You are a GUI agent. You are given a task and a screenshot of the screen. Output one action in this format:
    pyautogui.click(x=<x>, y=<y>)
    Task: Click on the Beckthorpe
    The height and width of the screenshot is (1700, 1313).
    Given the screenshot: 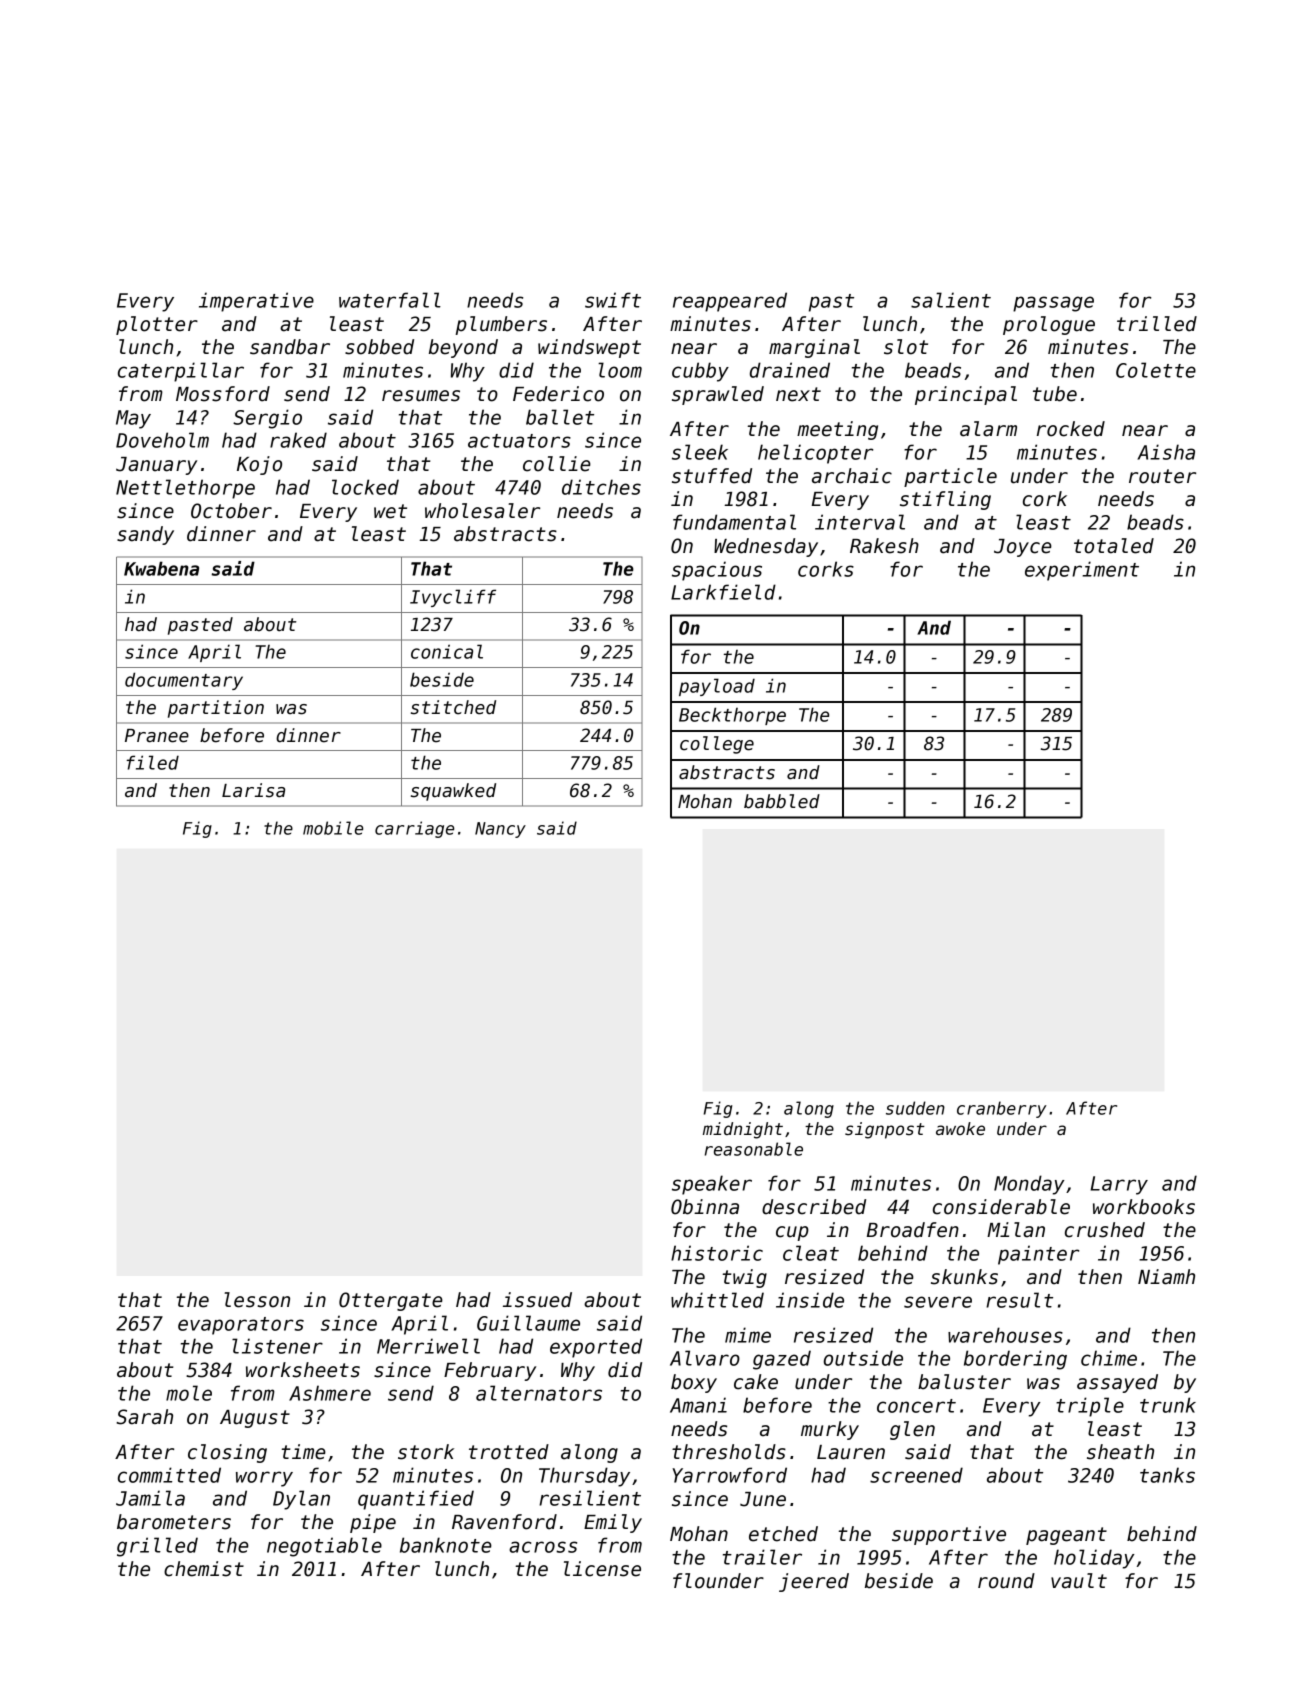 What is the action you would take?
    pyautogui.click(x=732, y=716)
